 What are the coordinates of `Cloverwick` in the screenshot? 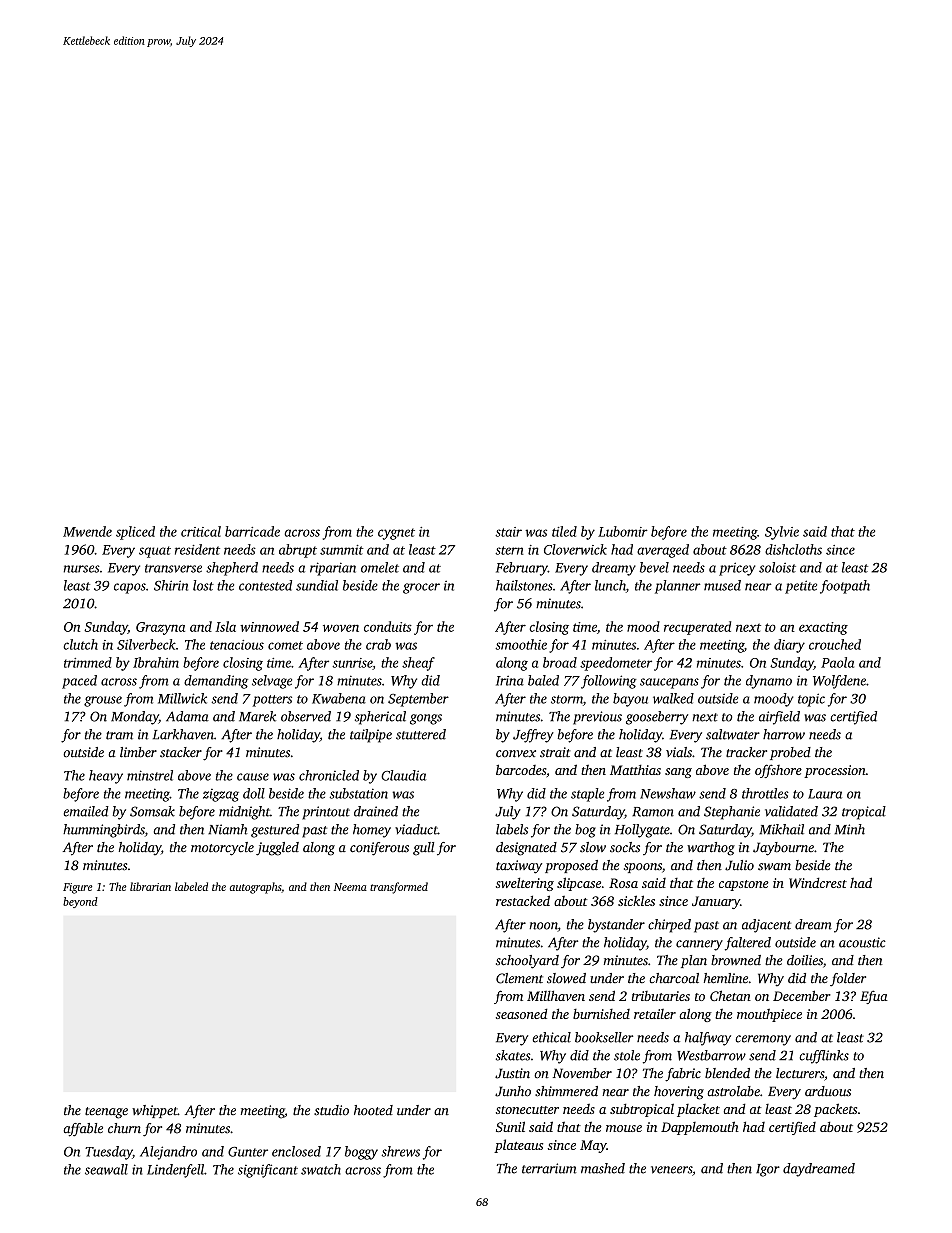 It's located at (575, 549).
